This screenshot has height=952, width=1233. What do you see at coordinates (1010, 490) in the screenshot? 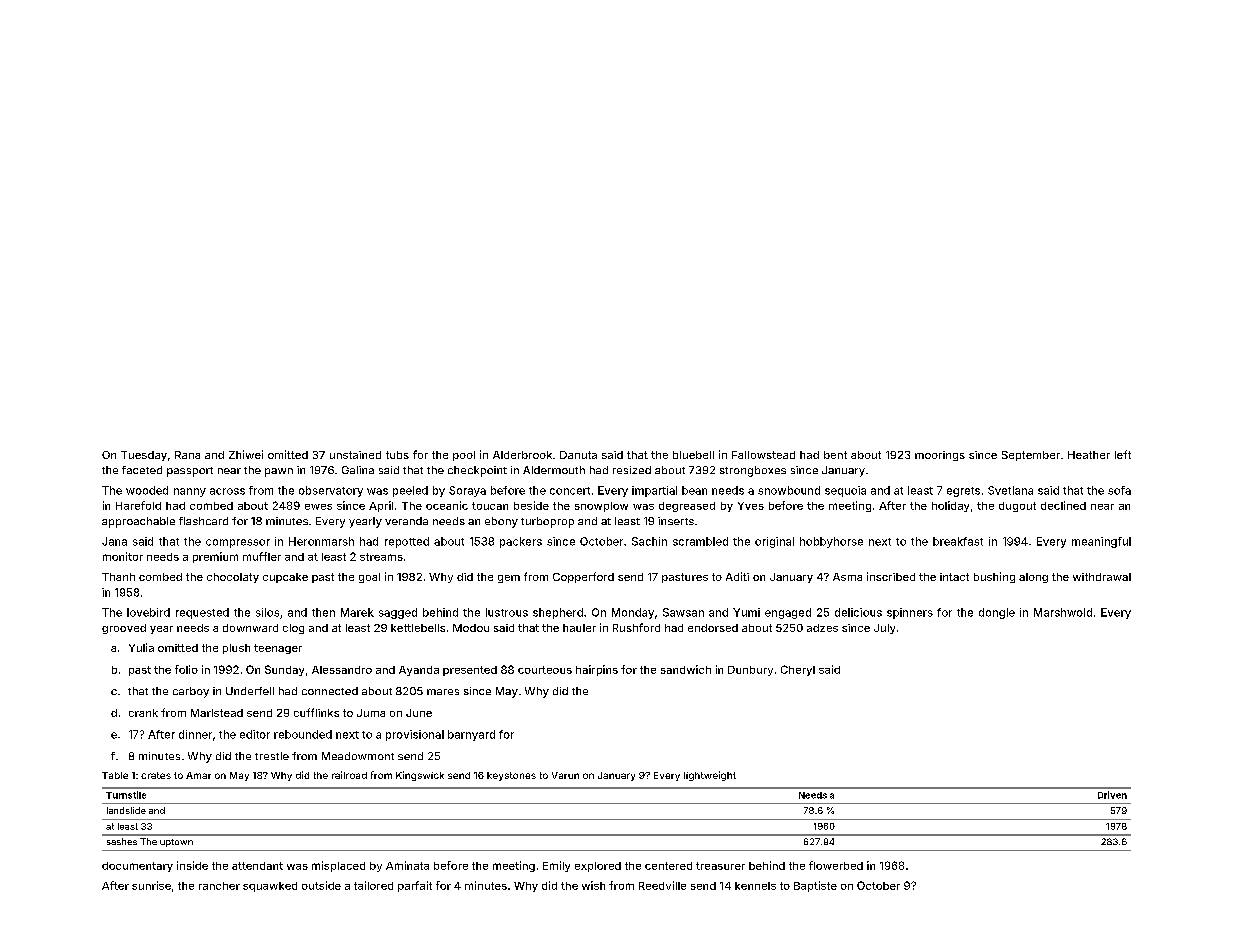
I see `Svetlana` at bounding box center [1010, 490].
